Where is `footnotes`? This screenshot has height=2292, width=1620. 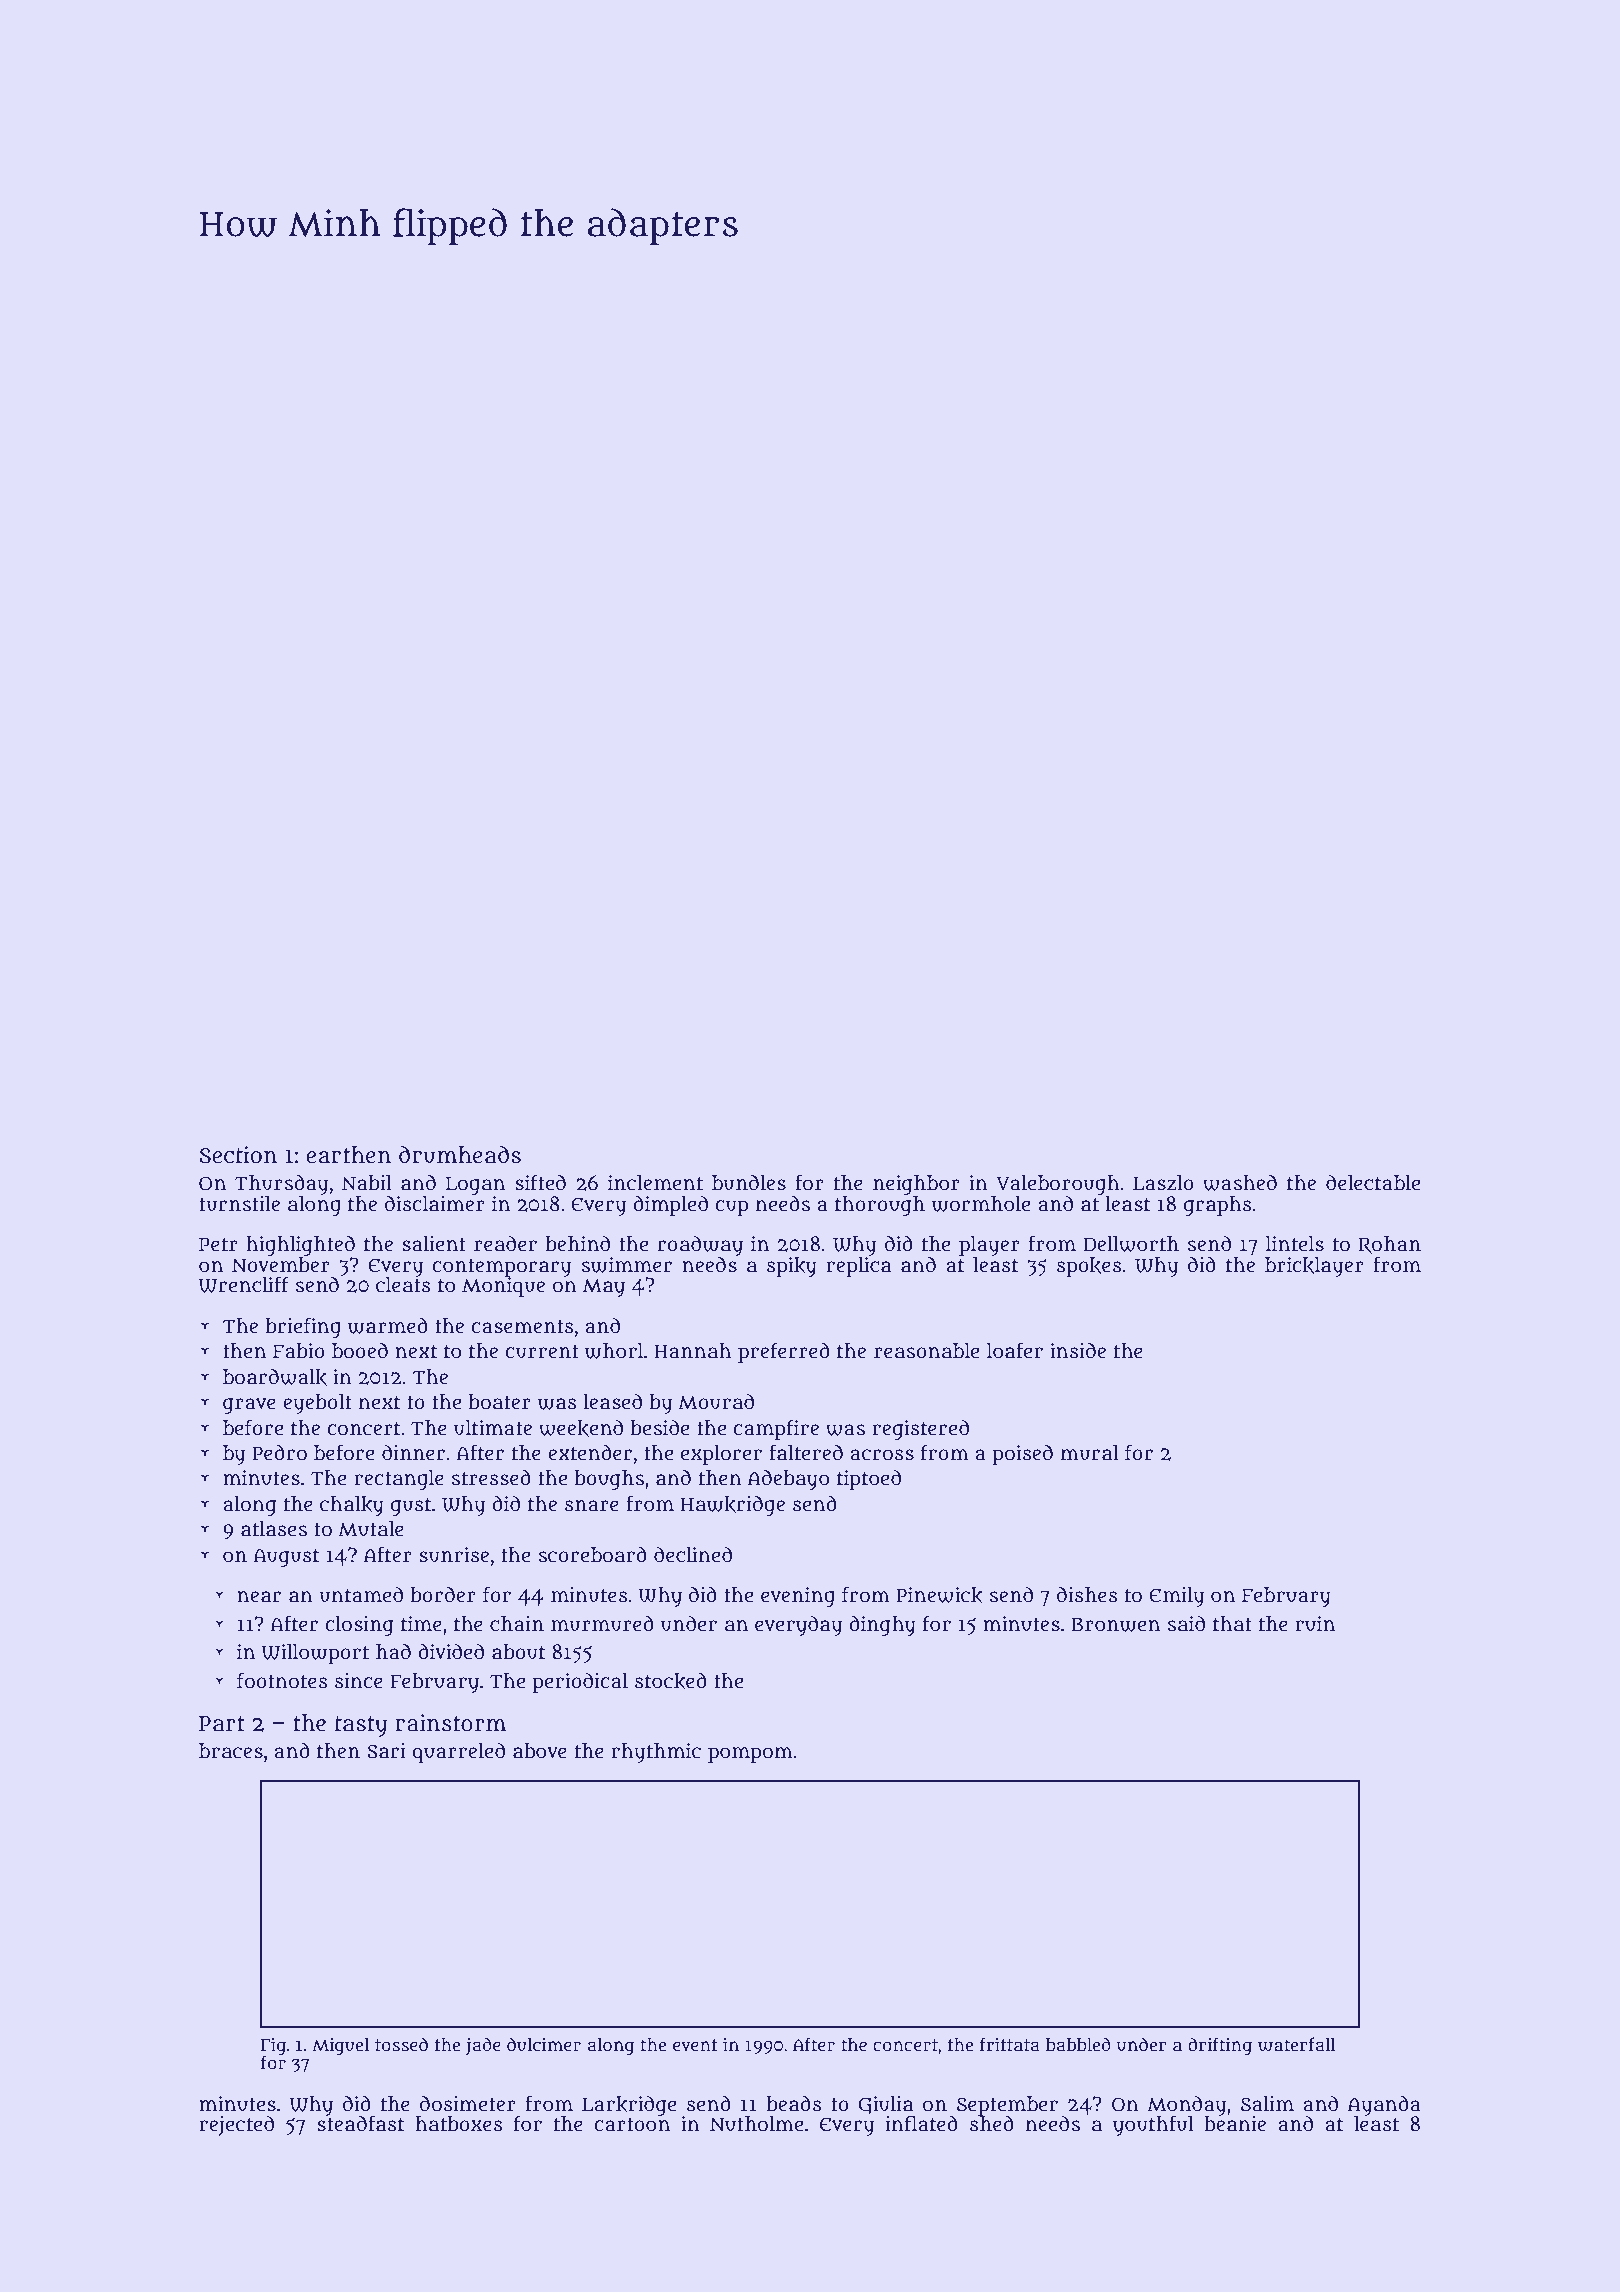
footnotes is located at coordinates (282, 1680).
